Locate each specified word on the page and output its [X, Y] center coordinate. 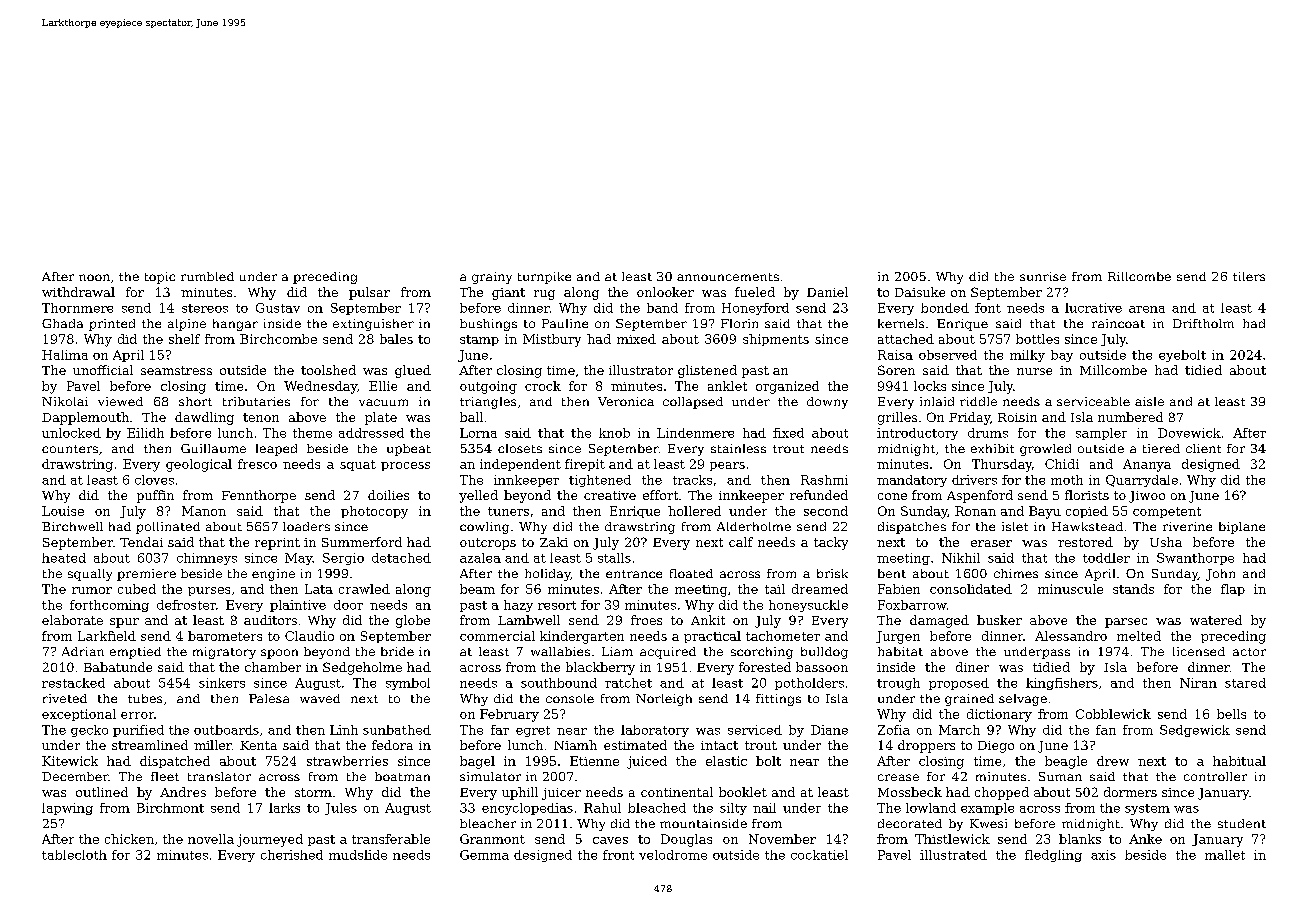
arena [1147, 309]
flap [1233, 590]
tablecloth [74, 855]
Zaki [554, 542]
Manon [204, 511]
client [1203, 448]
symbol [408, 684]
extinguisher [373, 325]
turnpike [544, 278]
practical [712, 637]
